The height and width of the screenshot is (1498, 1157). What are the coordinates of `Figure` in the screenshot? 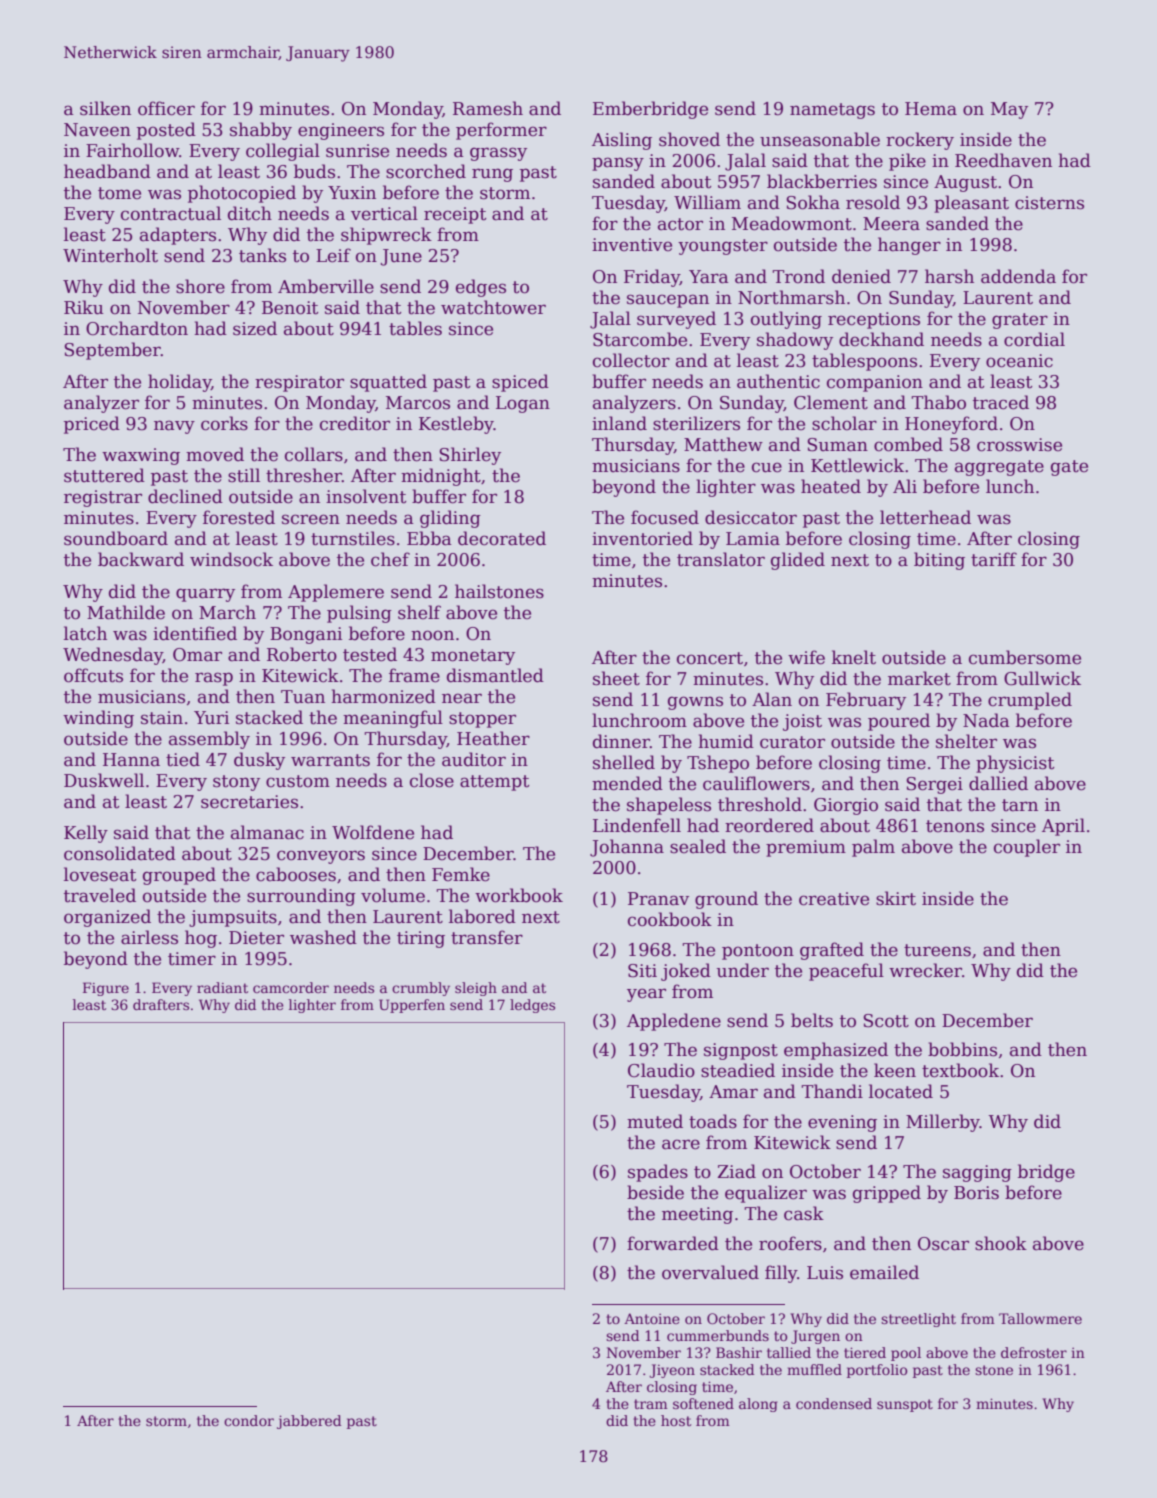 It's located at (106, 989).
